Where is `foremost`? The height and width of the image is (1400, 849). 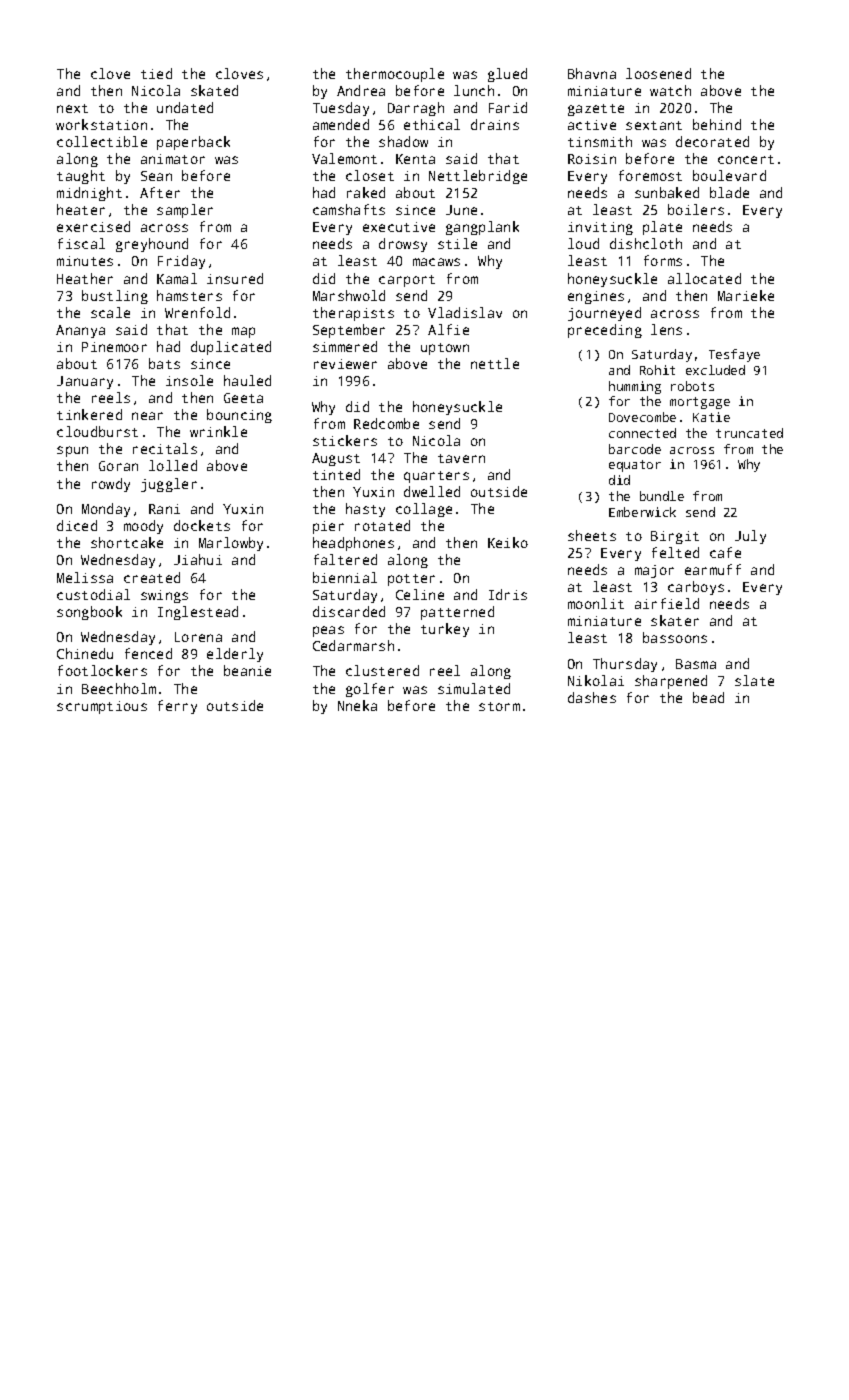
foremost is located at coordinates (650, 175).
